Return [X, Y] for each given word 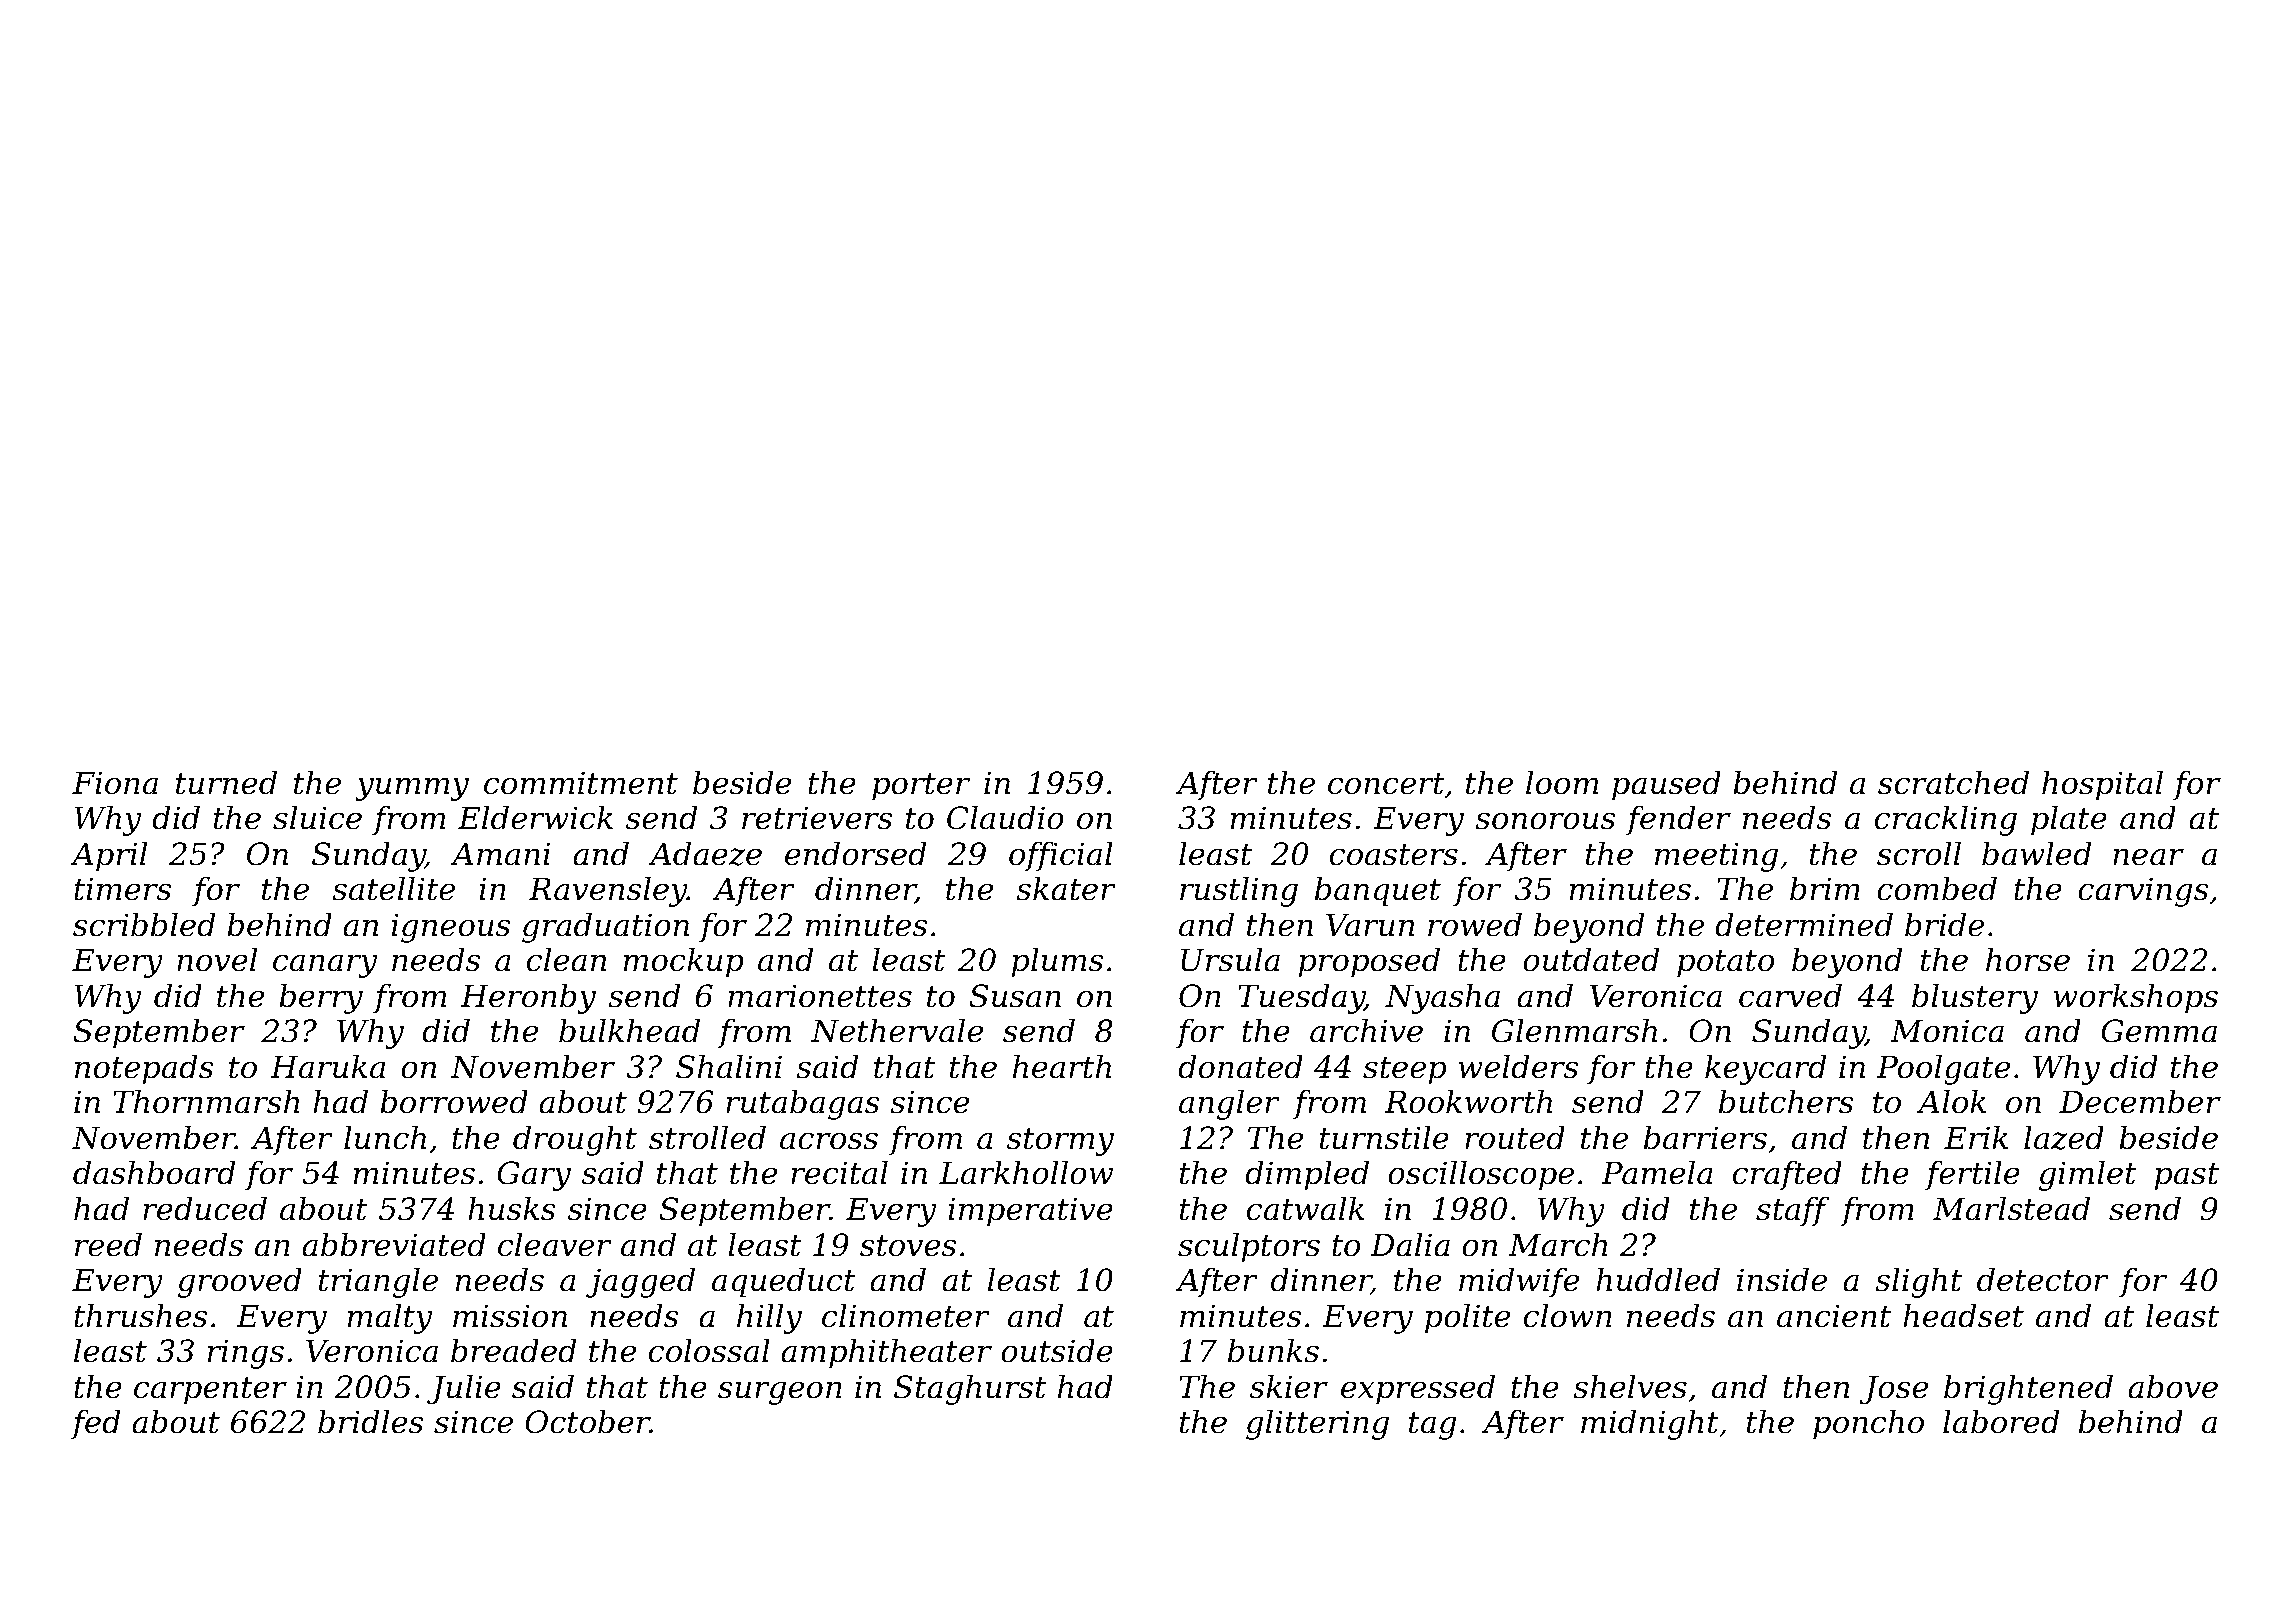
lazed [2064, 1137]
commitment [581, 783]
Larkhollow [1026, 1172]
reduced [205, 1208]
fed [95, 1424]
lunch [385, 1137]
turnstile [1384, 1137]
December [2140, 1101]
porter [921, 787]
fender [1678, 820]
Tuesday [1301, 998]
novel [217, 959]
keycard [1765, 1069]
